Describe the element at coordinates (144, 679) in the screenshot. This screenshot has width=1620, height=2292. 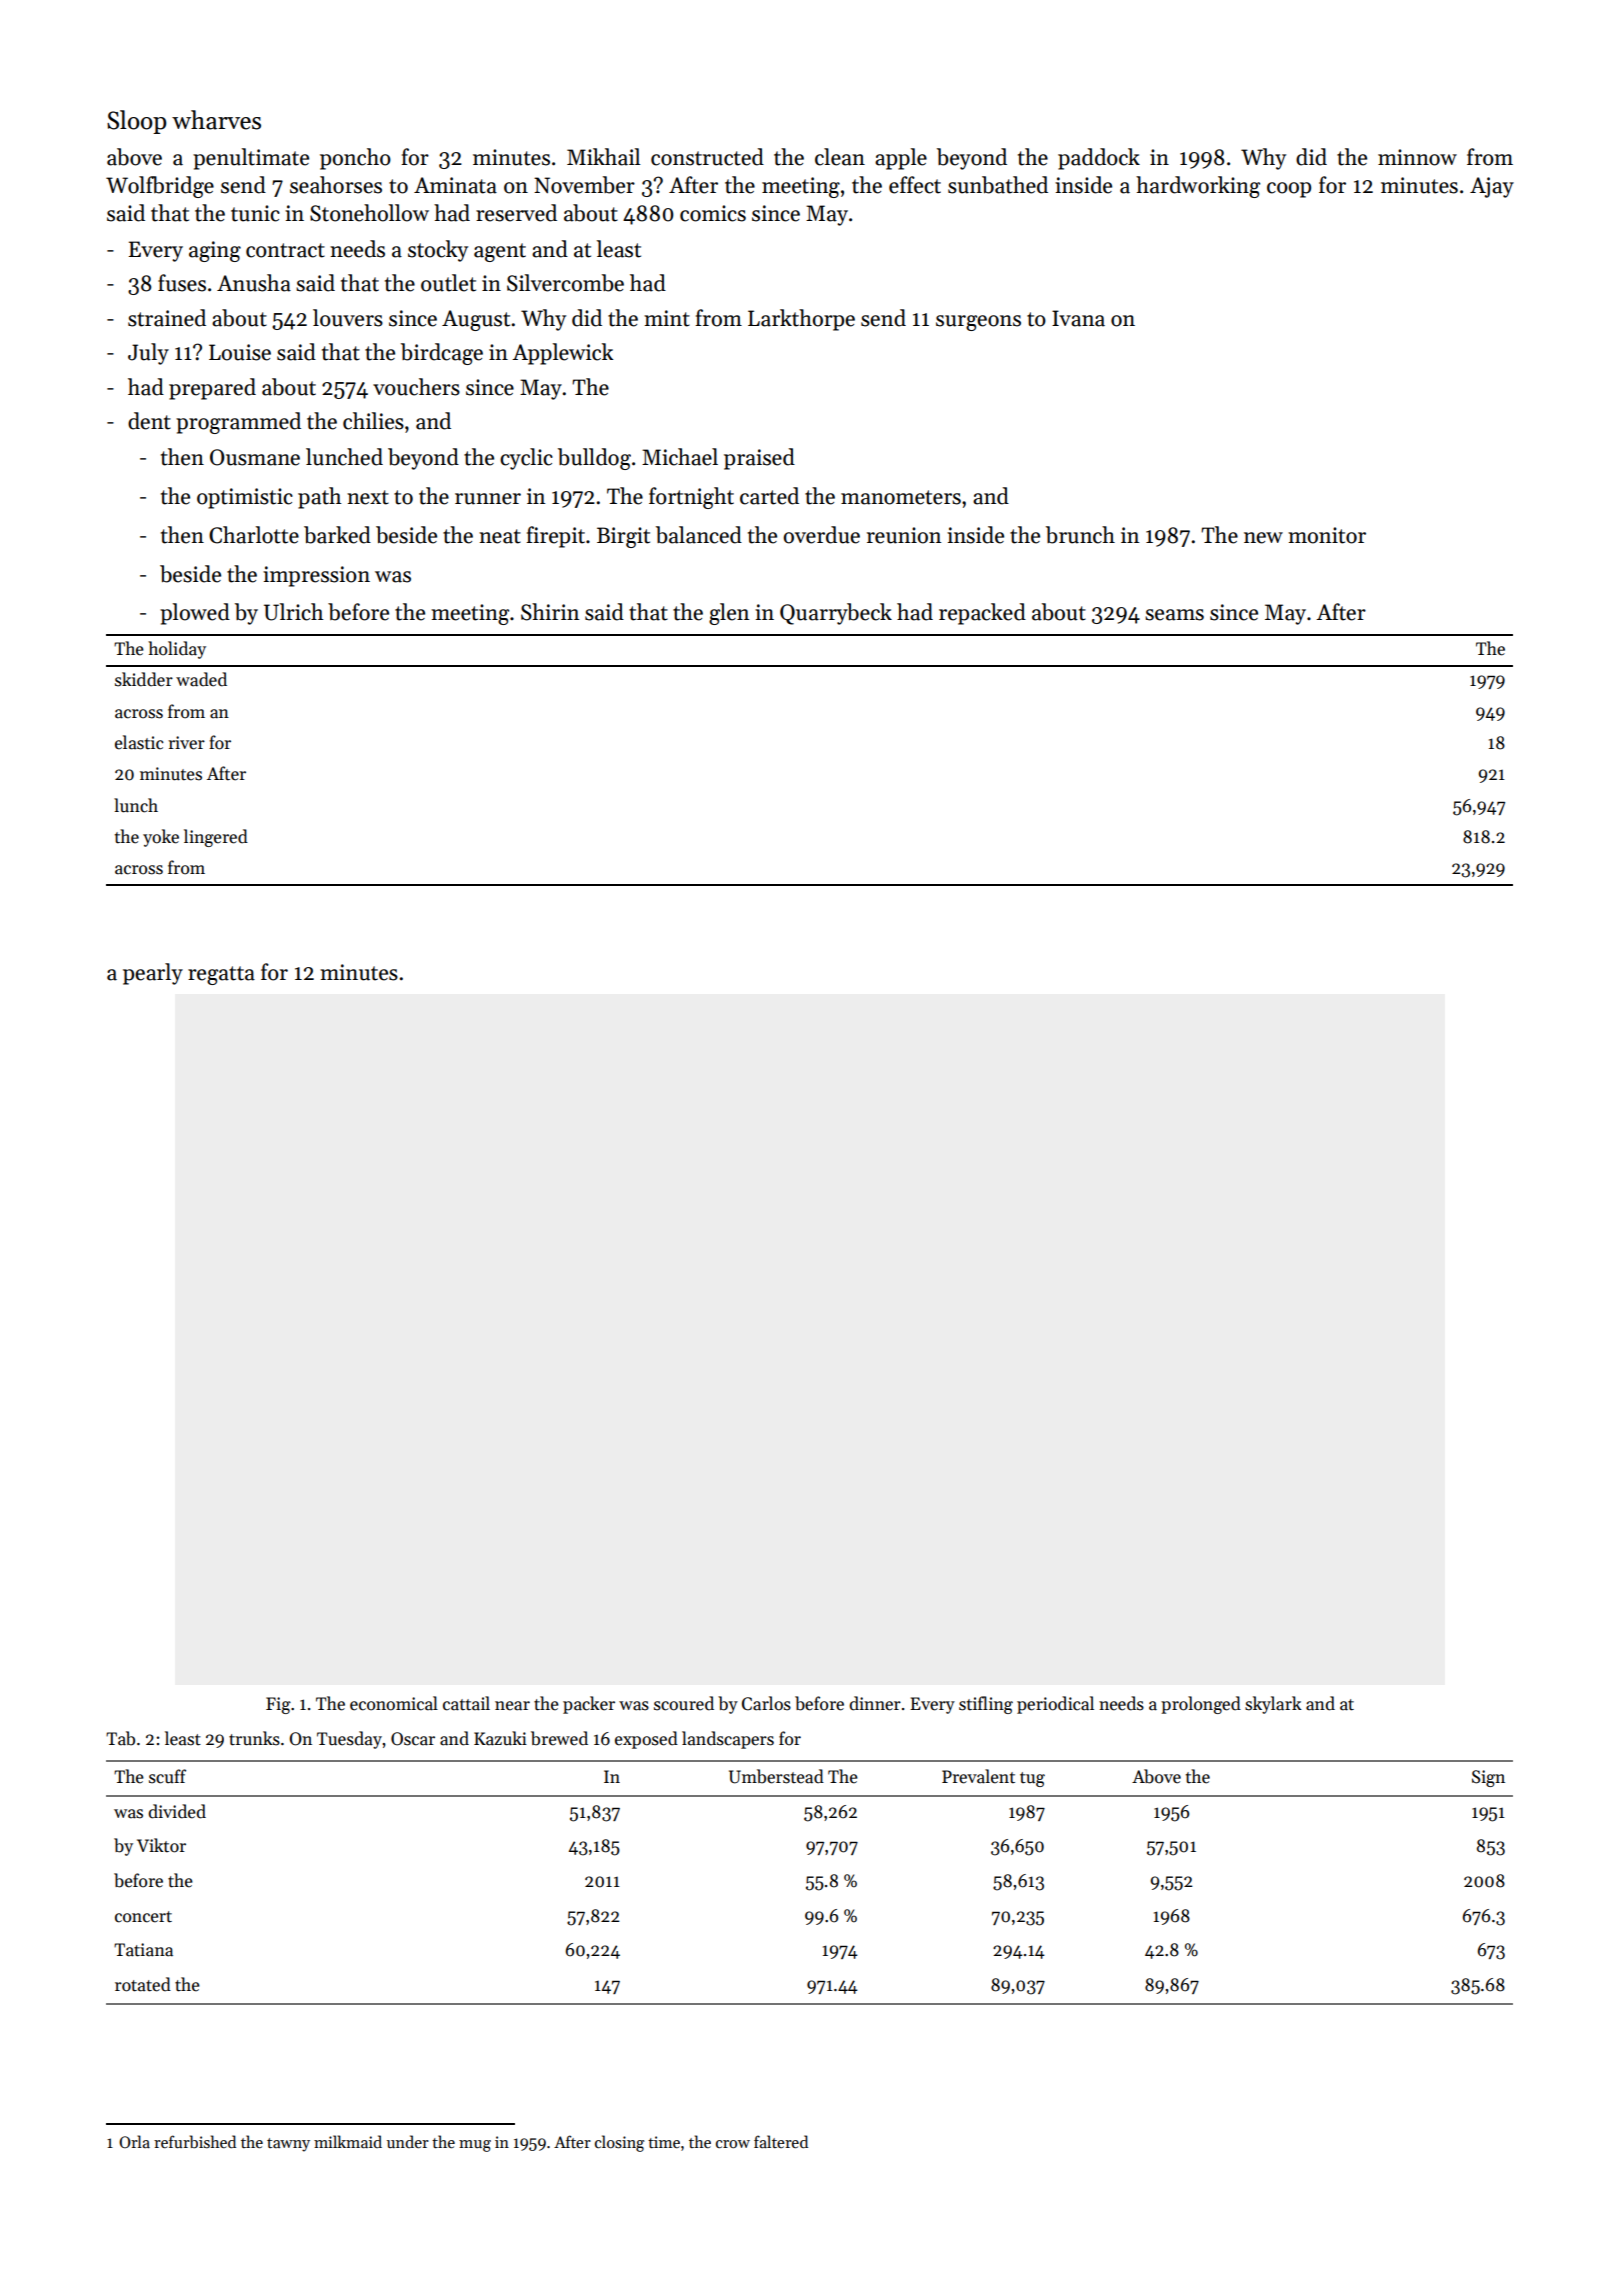
I see `skidder` at that location.
